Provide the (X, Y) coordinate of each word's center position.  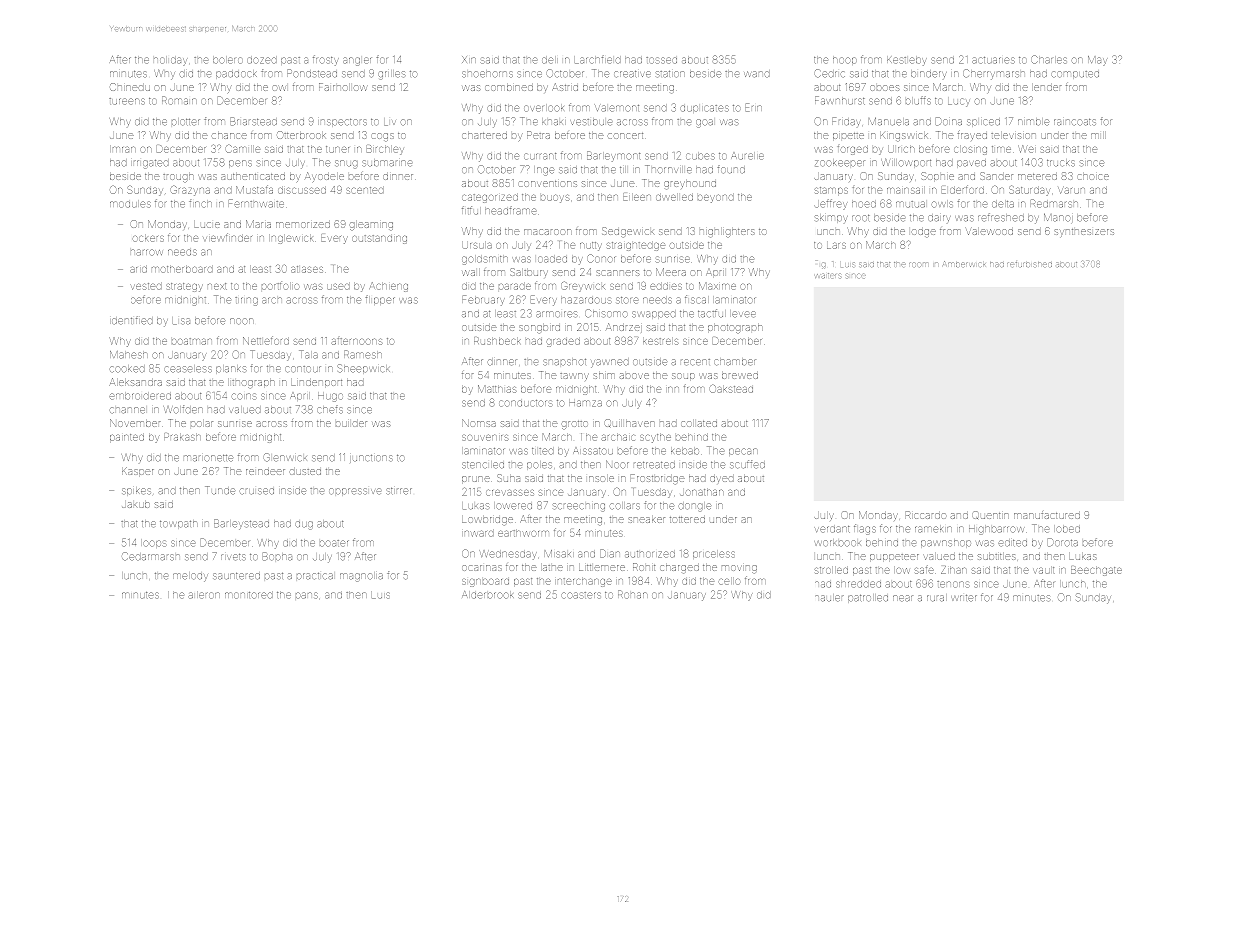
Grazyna (190, 191)
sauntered (236, 575)
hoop (845, 60)
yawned (610, 363)
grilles (392, 74)
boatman (192, 341)
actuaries (993, 60)
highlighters (727, 232)
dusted (305, 471)
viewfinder (227, 237)
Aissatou (593, 451)
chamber (735, 361)
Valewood (989, 231)
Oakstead (731, 389)
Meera (671, 272)
